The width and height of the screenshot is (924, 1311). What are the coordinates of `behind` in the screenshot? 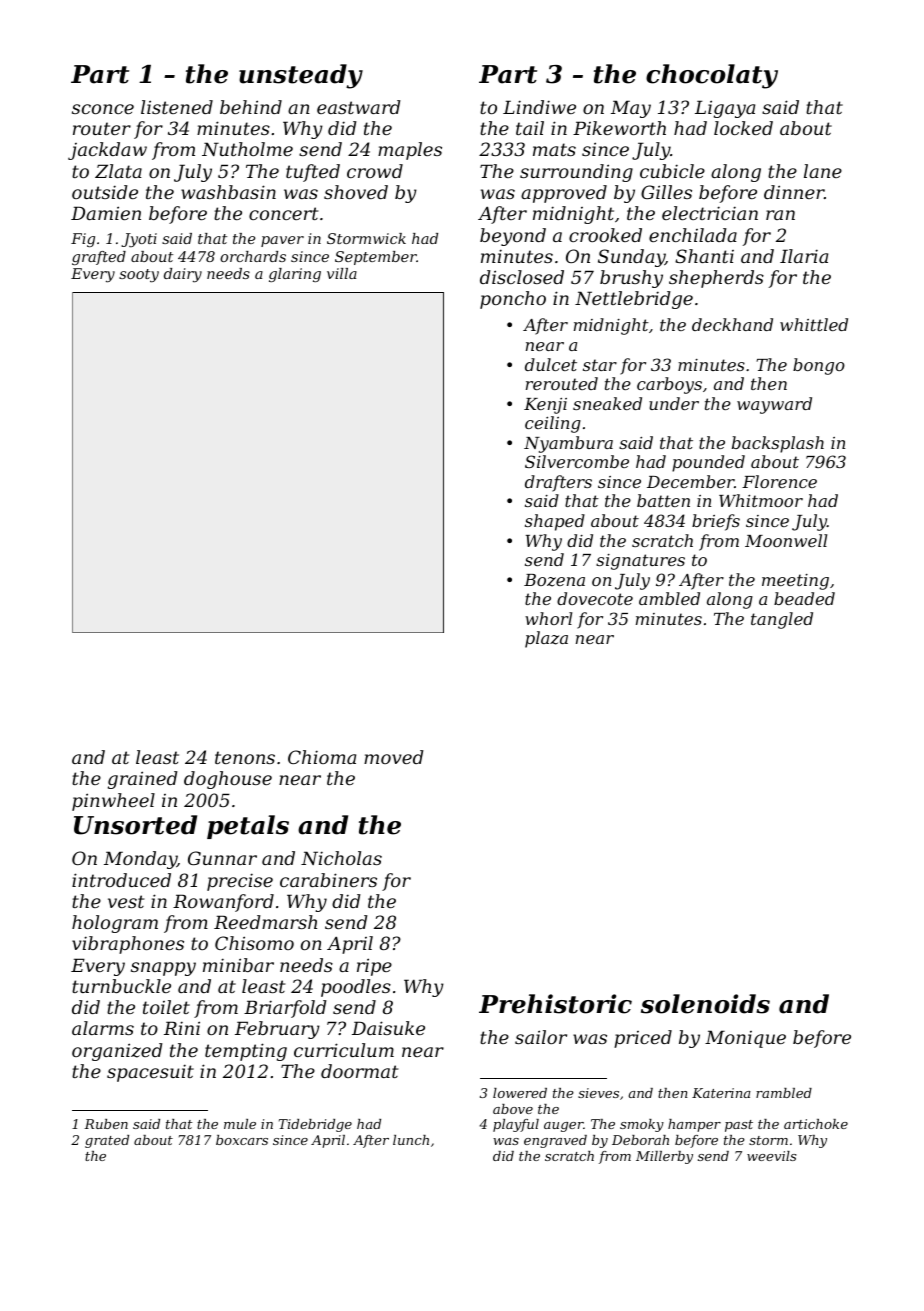 It's located at (251, 107).
